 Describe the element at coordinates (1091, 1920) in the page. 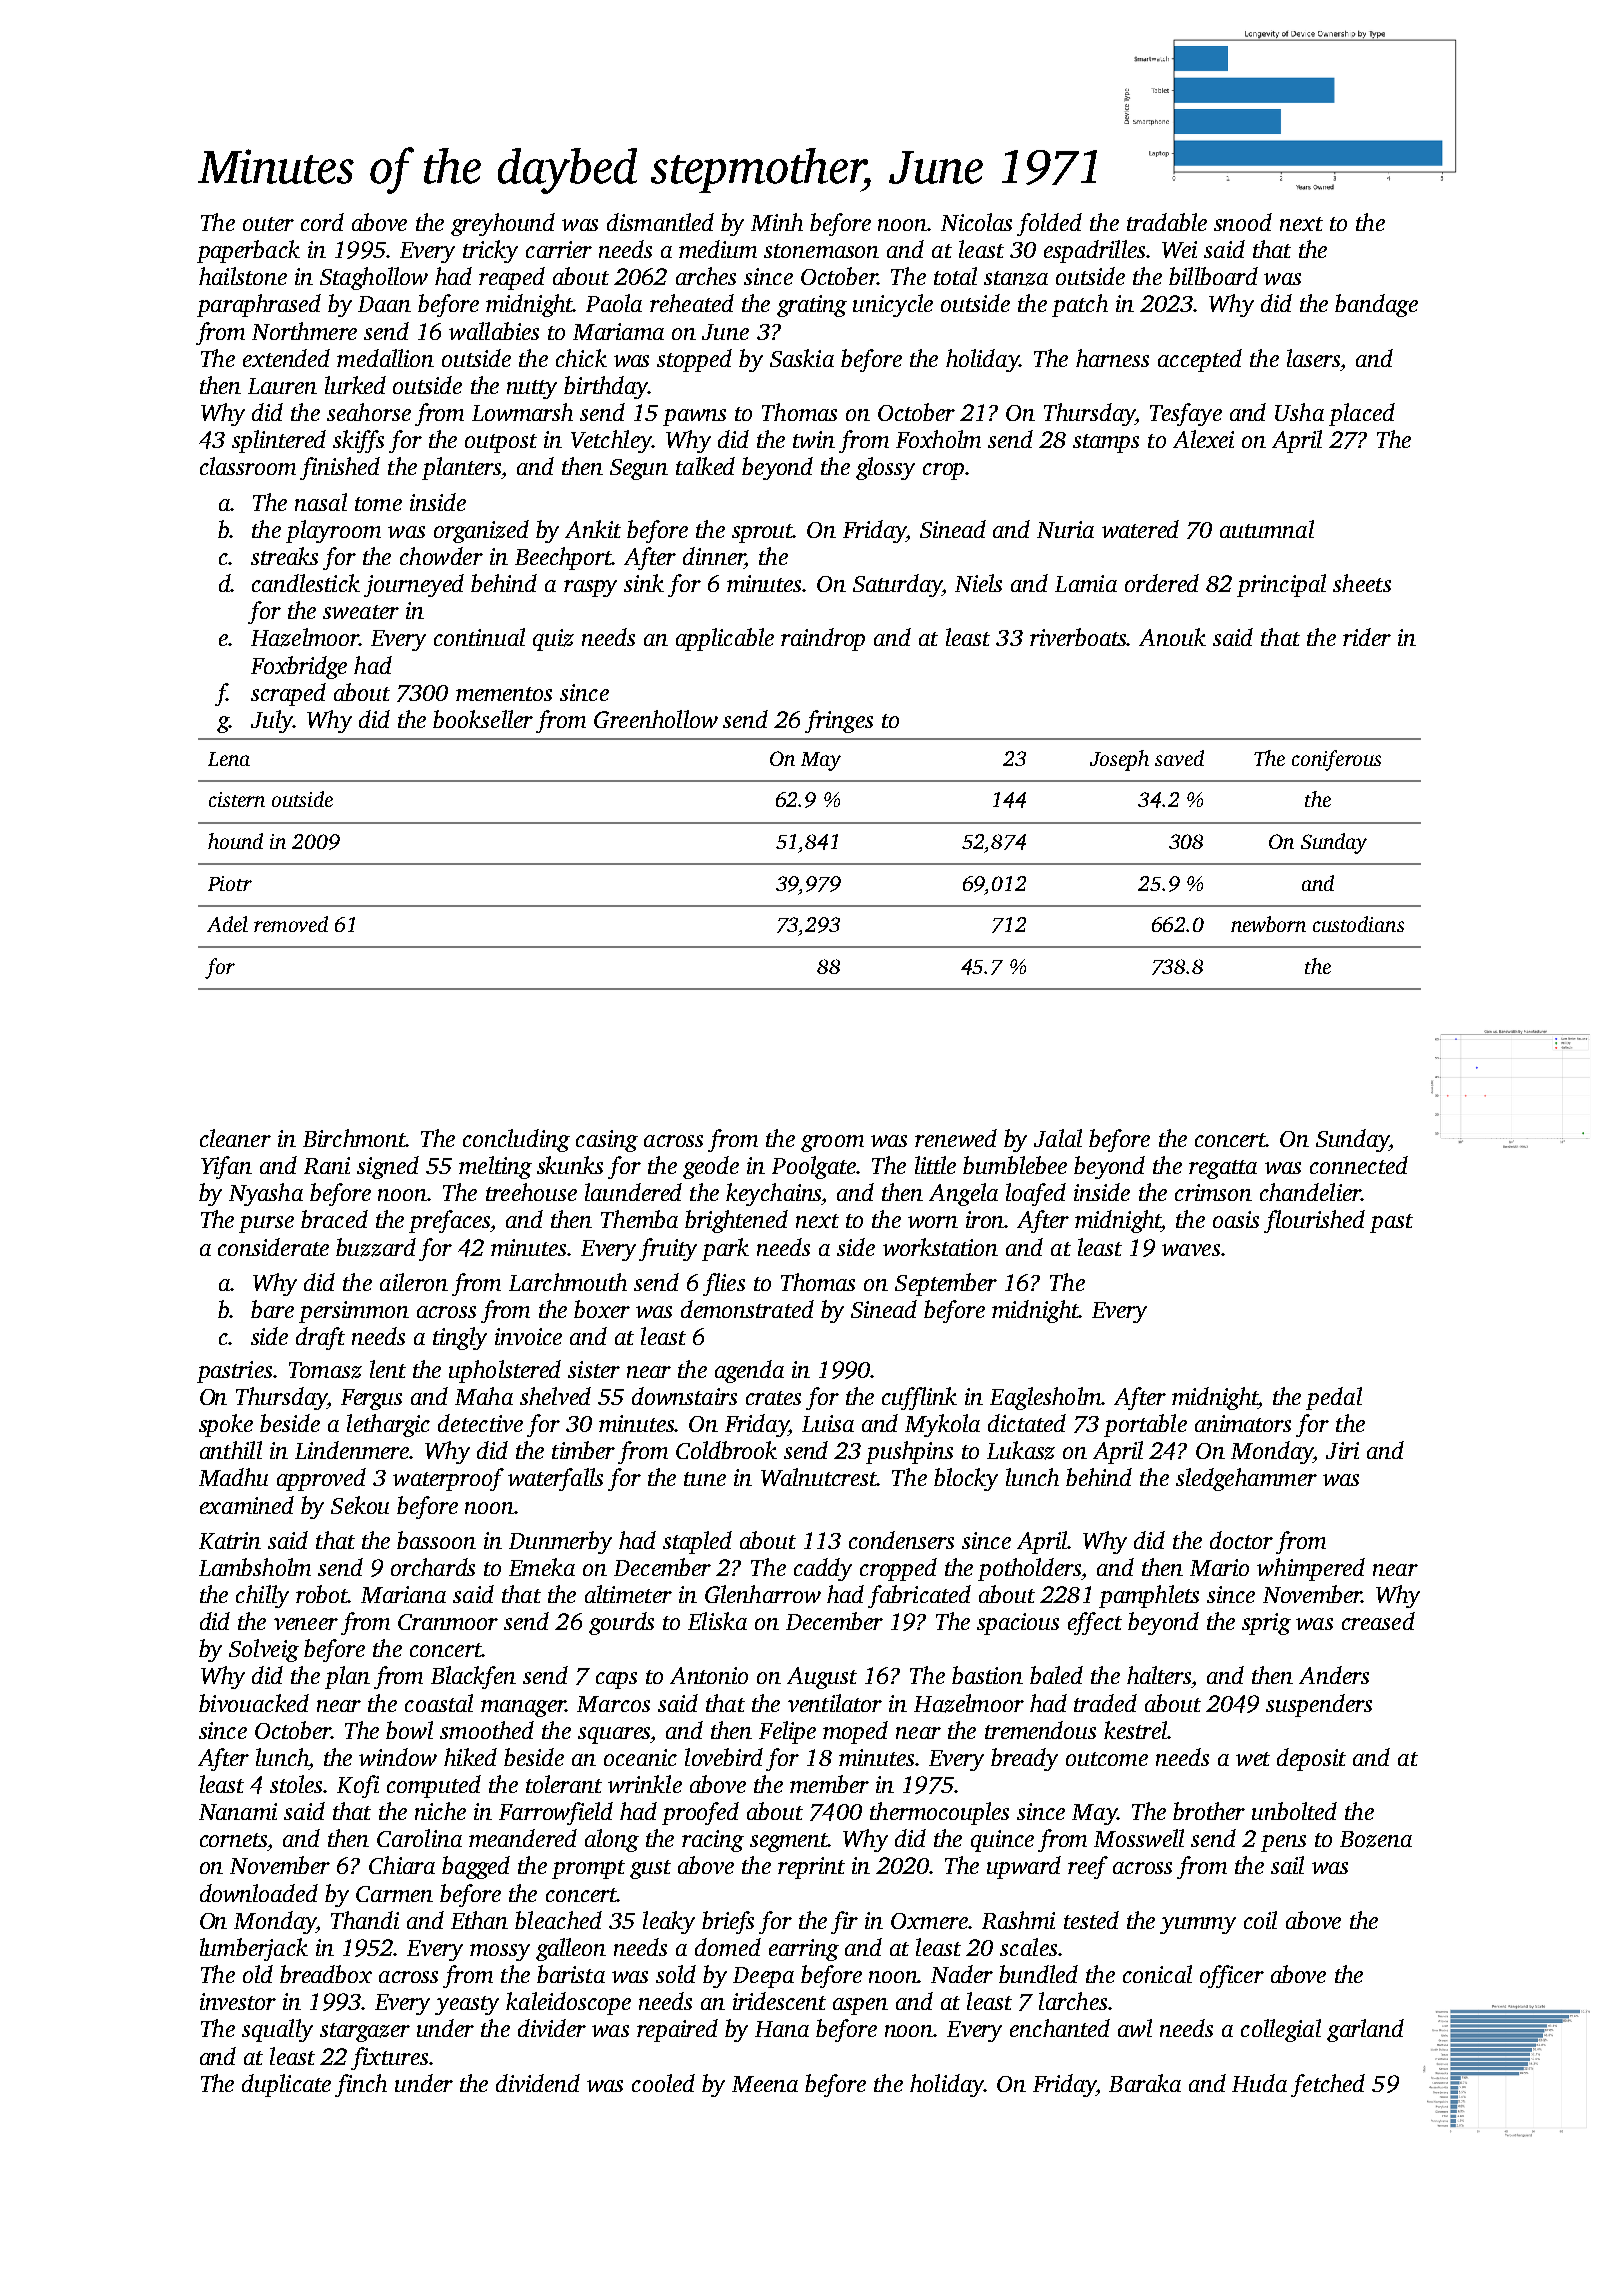

I see `tested` at that location.
